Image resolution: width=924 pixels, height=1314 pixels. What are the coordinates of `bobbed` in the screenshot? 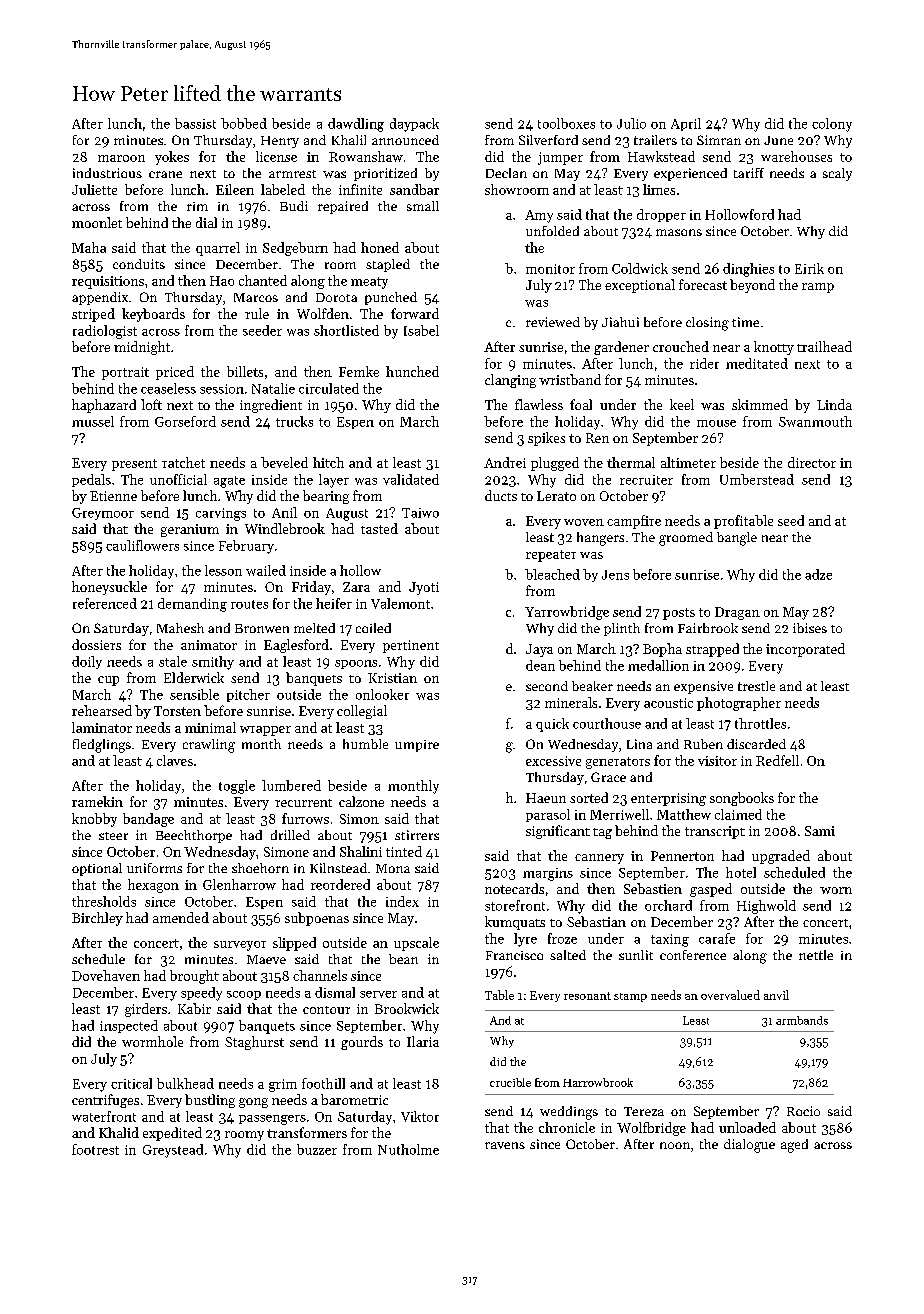 It's located at (244, 123).
